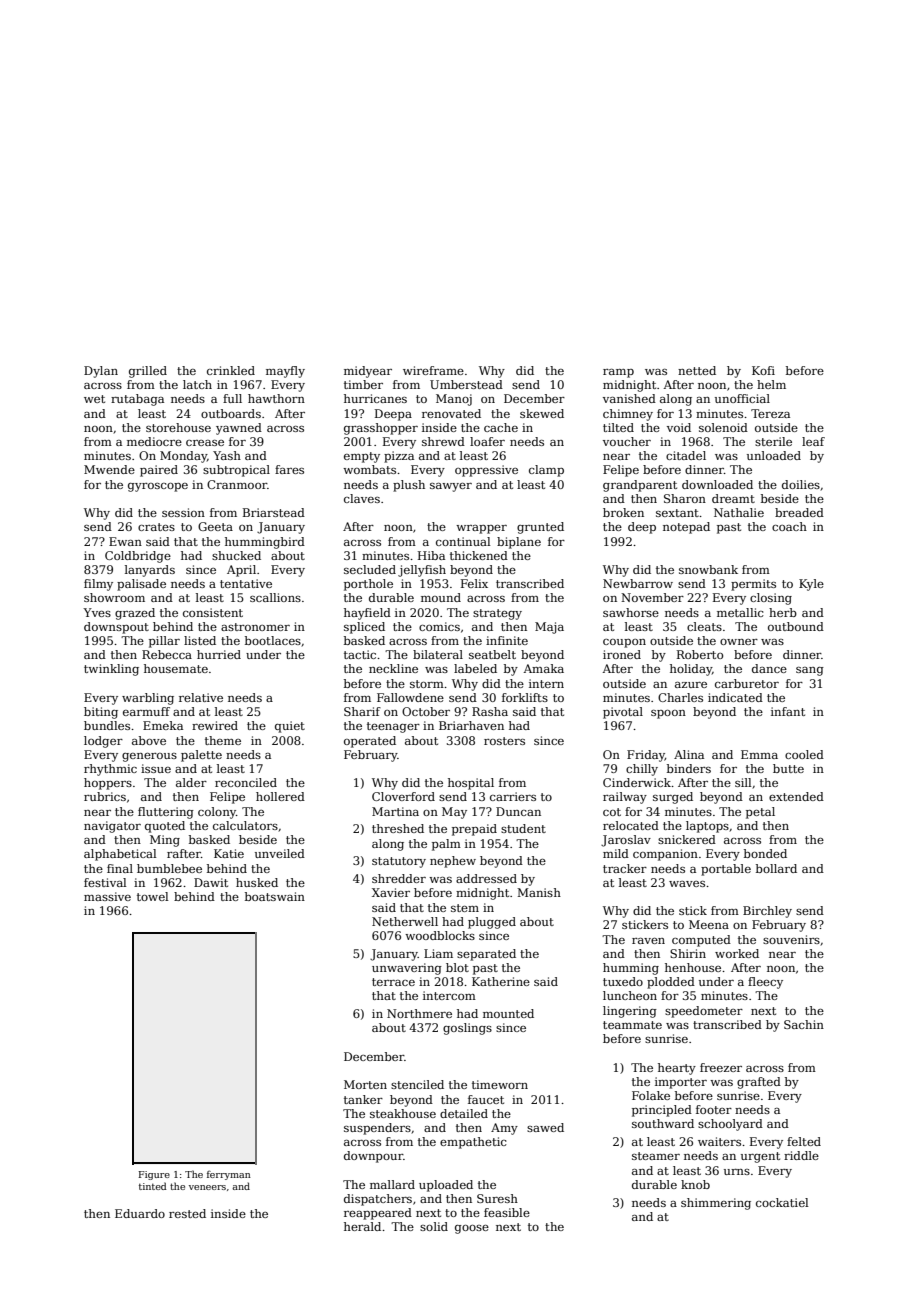  Describe the element at coordinates (686, 455) in the screenshot. I see `citadel` at that location.
